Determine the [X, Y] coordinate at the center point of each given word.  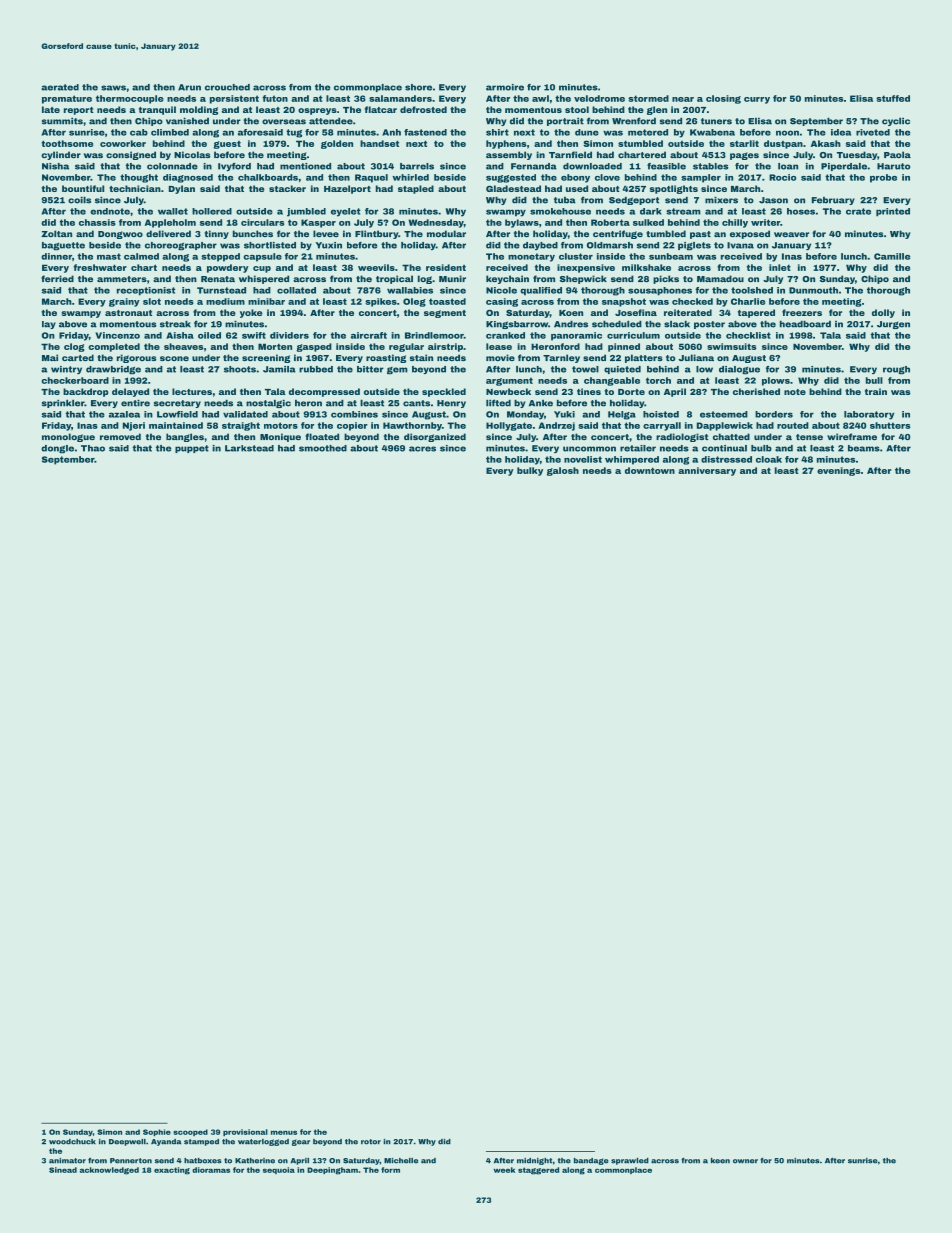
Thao [93, 448]
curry [757, 100]
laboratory [869, 415]
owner [745, 1161]
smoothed [323, 448]
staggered [538, 1171]
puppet [192, 449]
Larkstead [249, 448]
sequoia [279, 1170]
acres [422, 449]
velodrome [599, 98]
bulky [530, 471]
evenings [838, 471]
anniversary [707, 471]
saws [113, 88]
